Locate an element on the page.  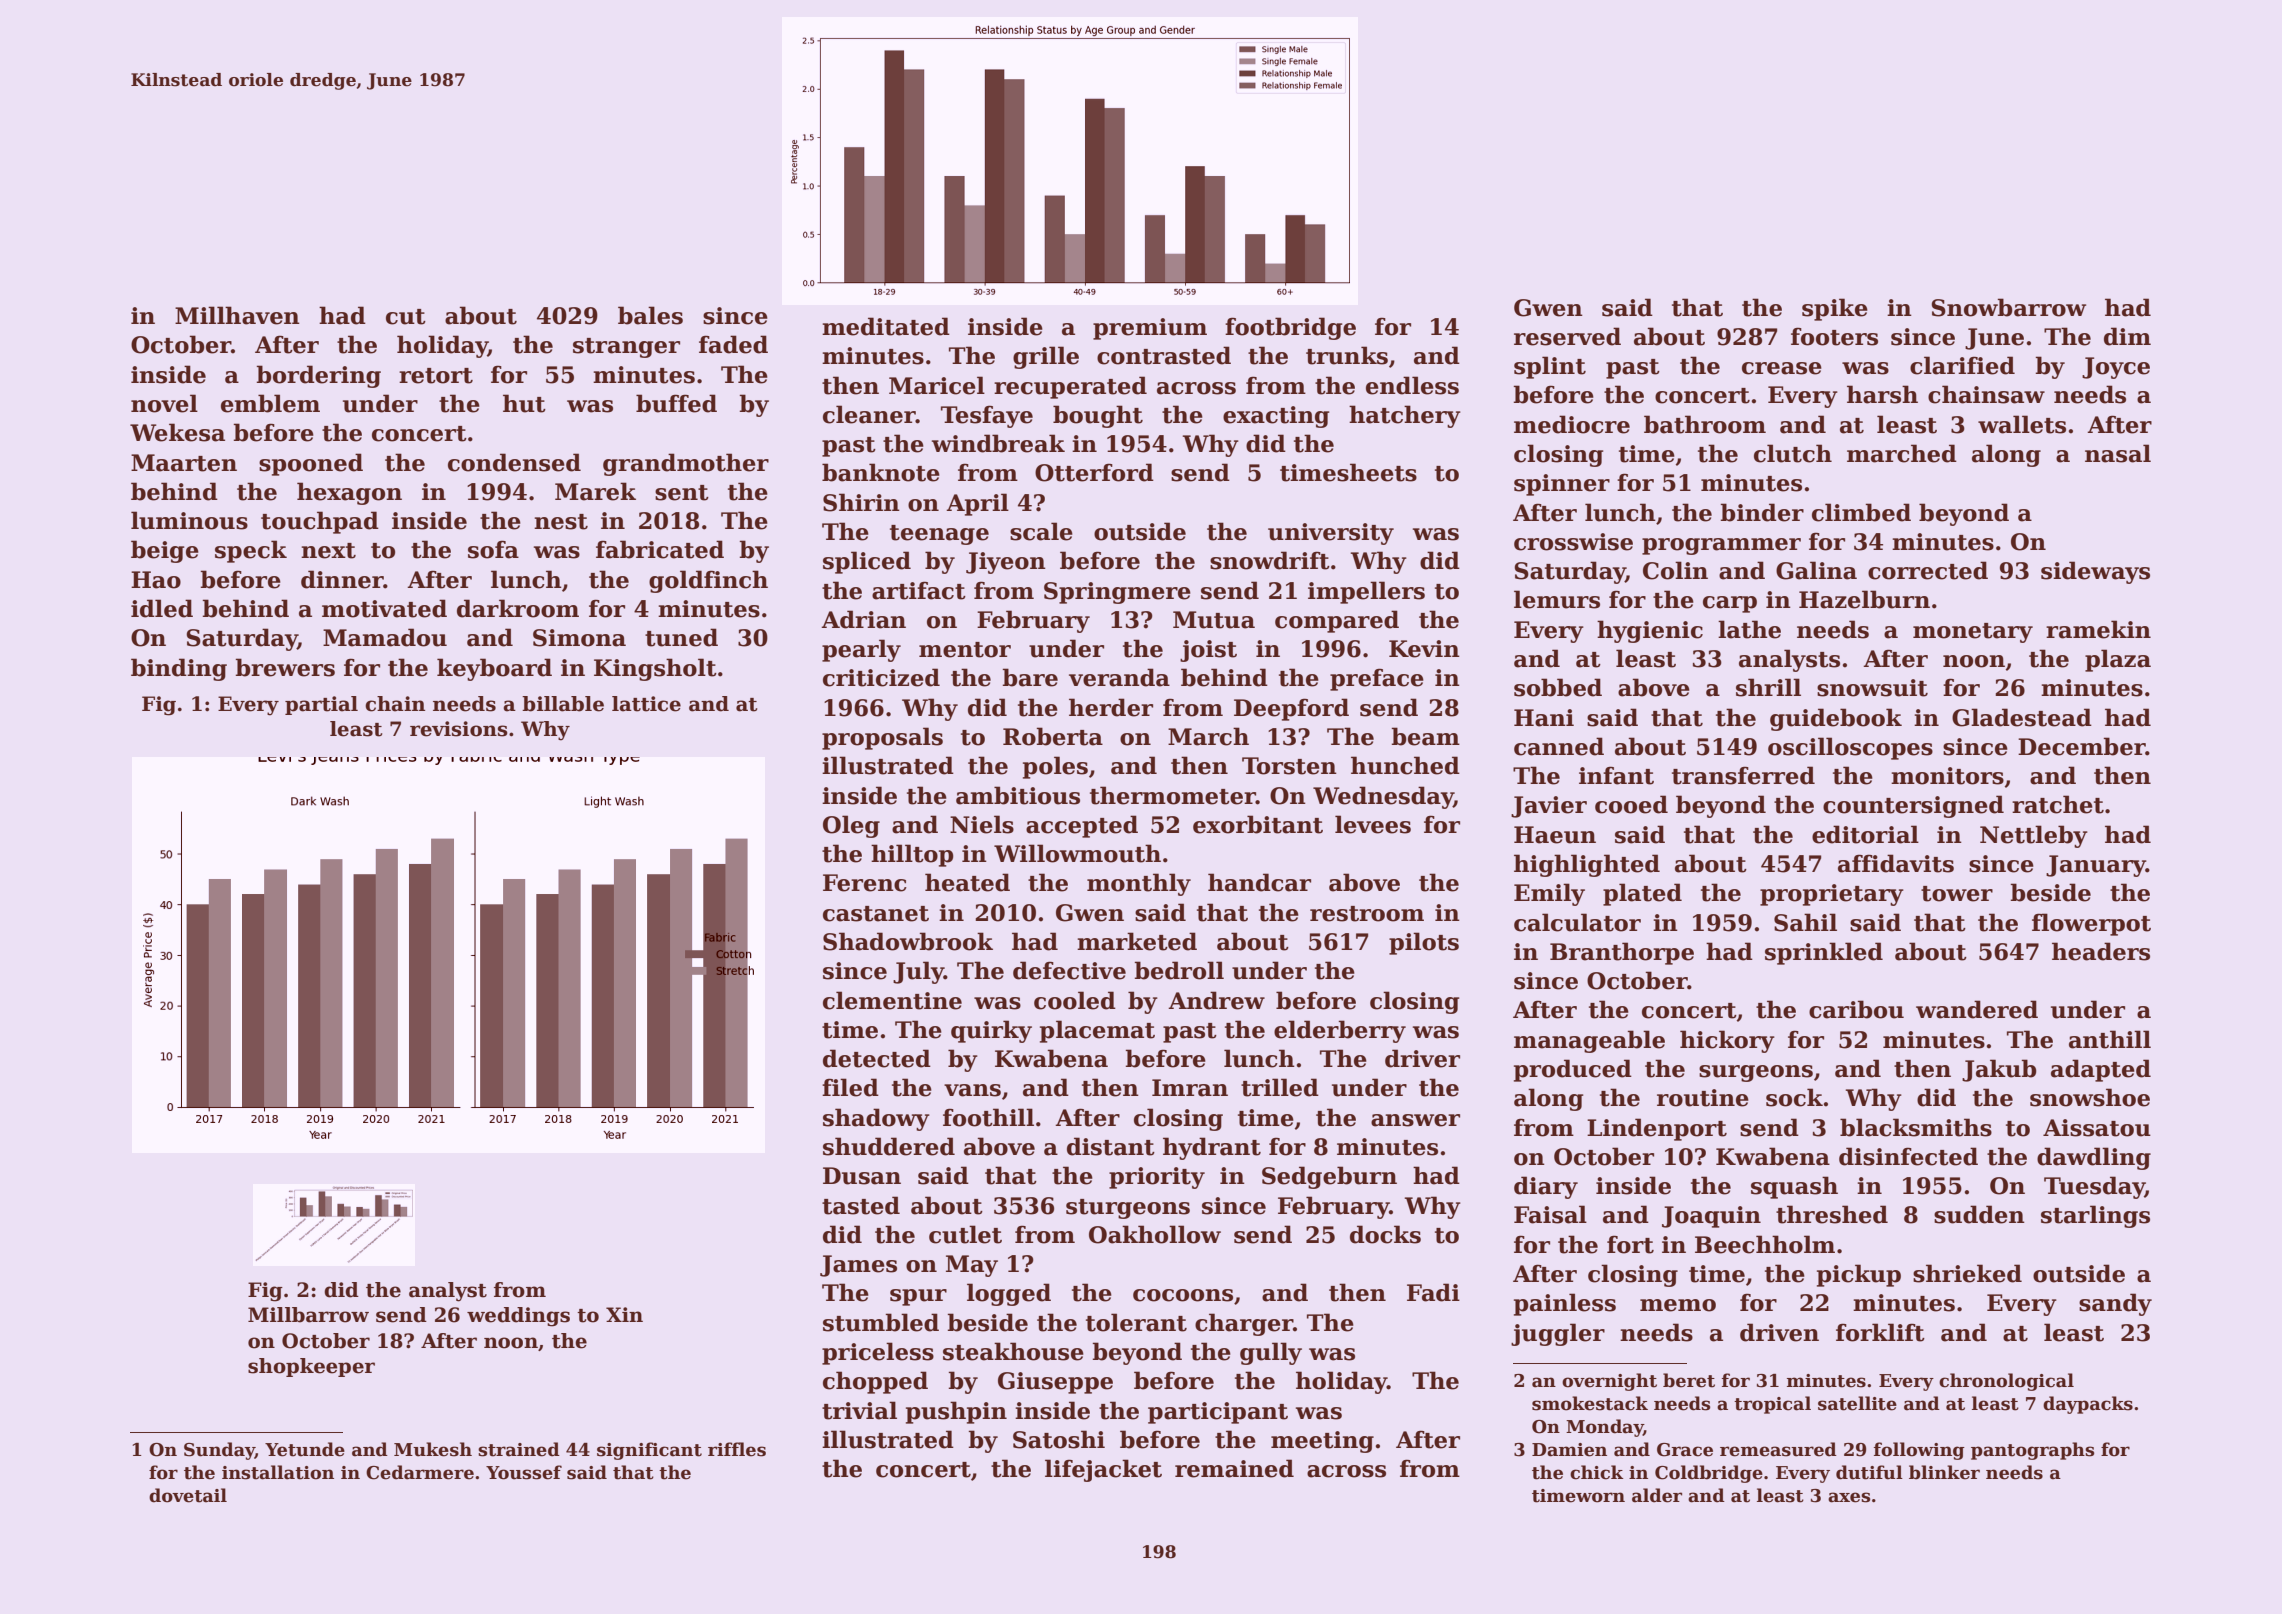
Oleg is located at coordinates (851, 826).
